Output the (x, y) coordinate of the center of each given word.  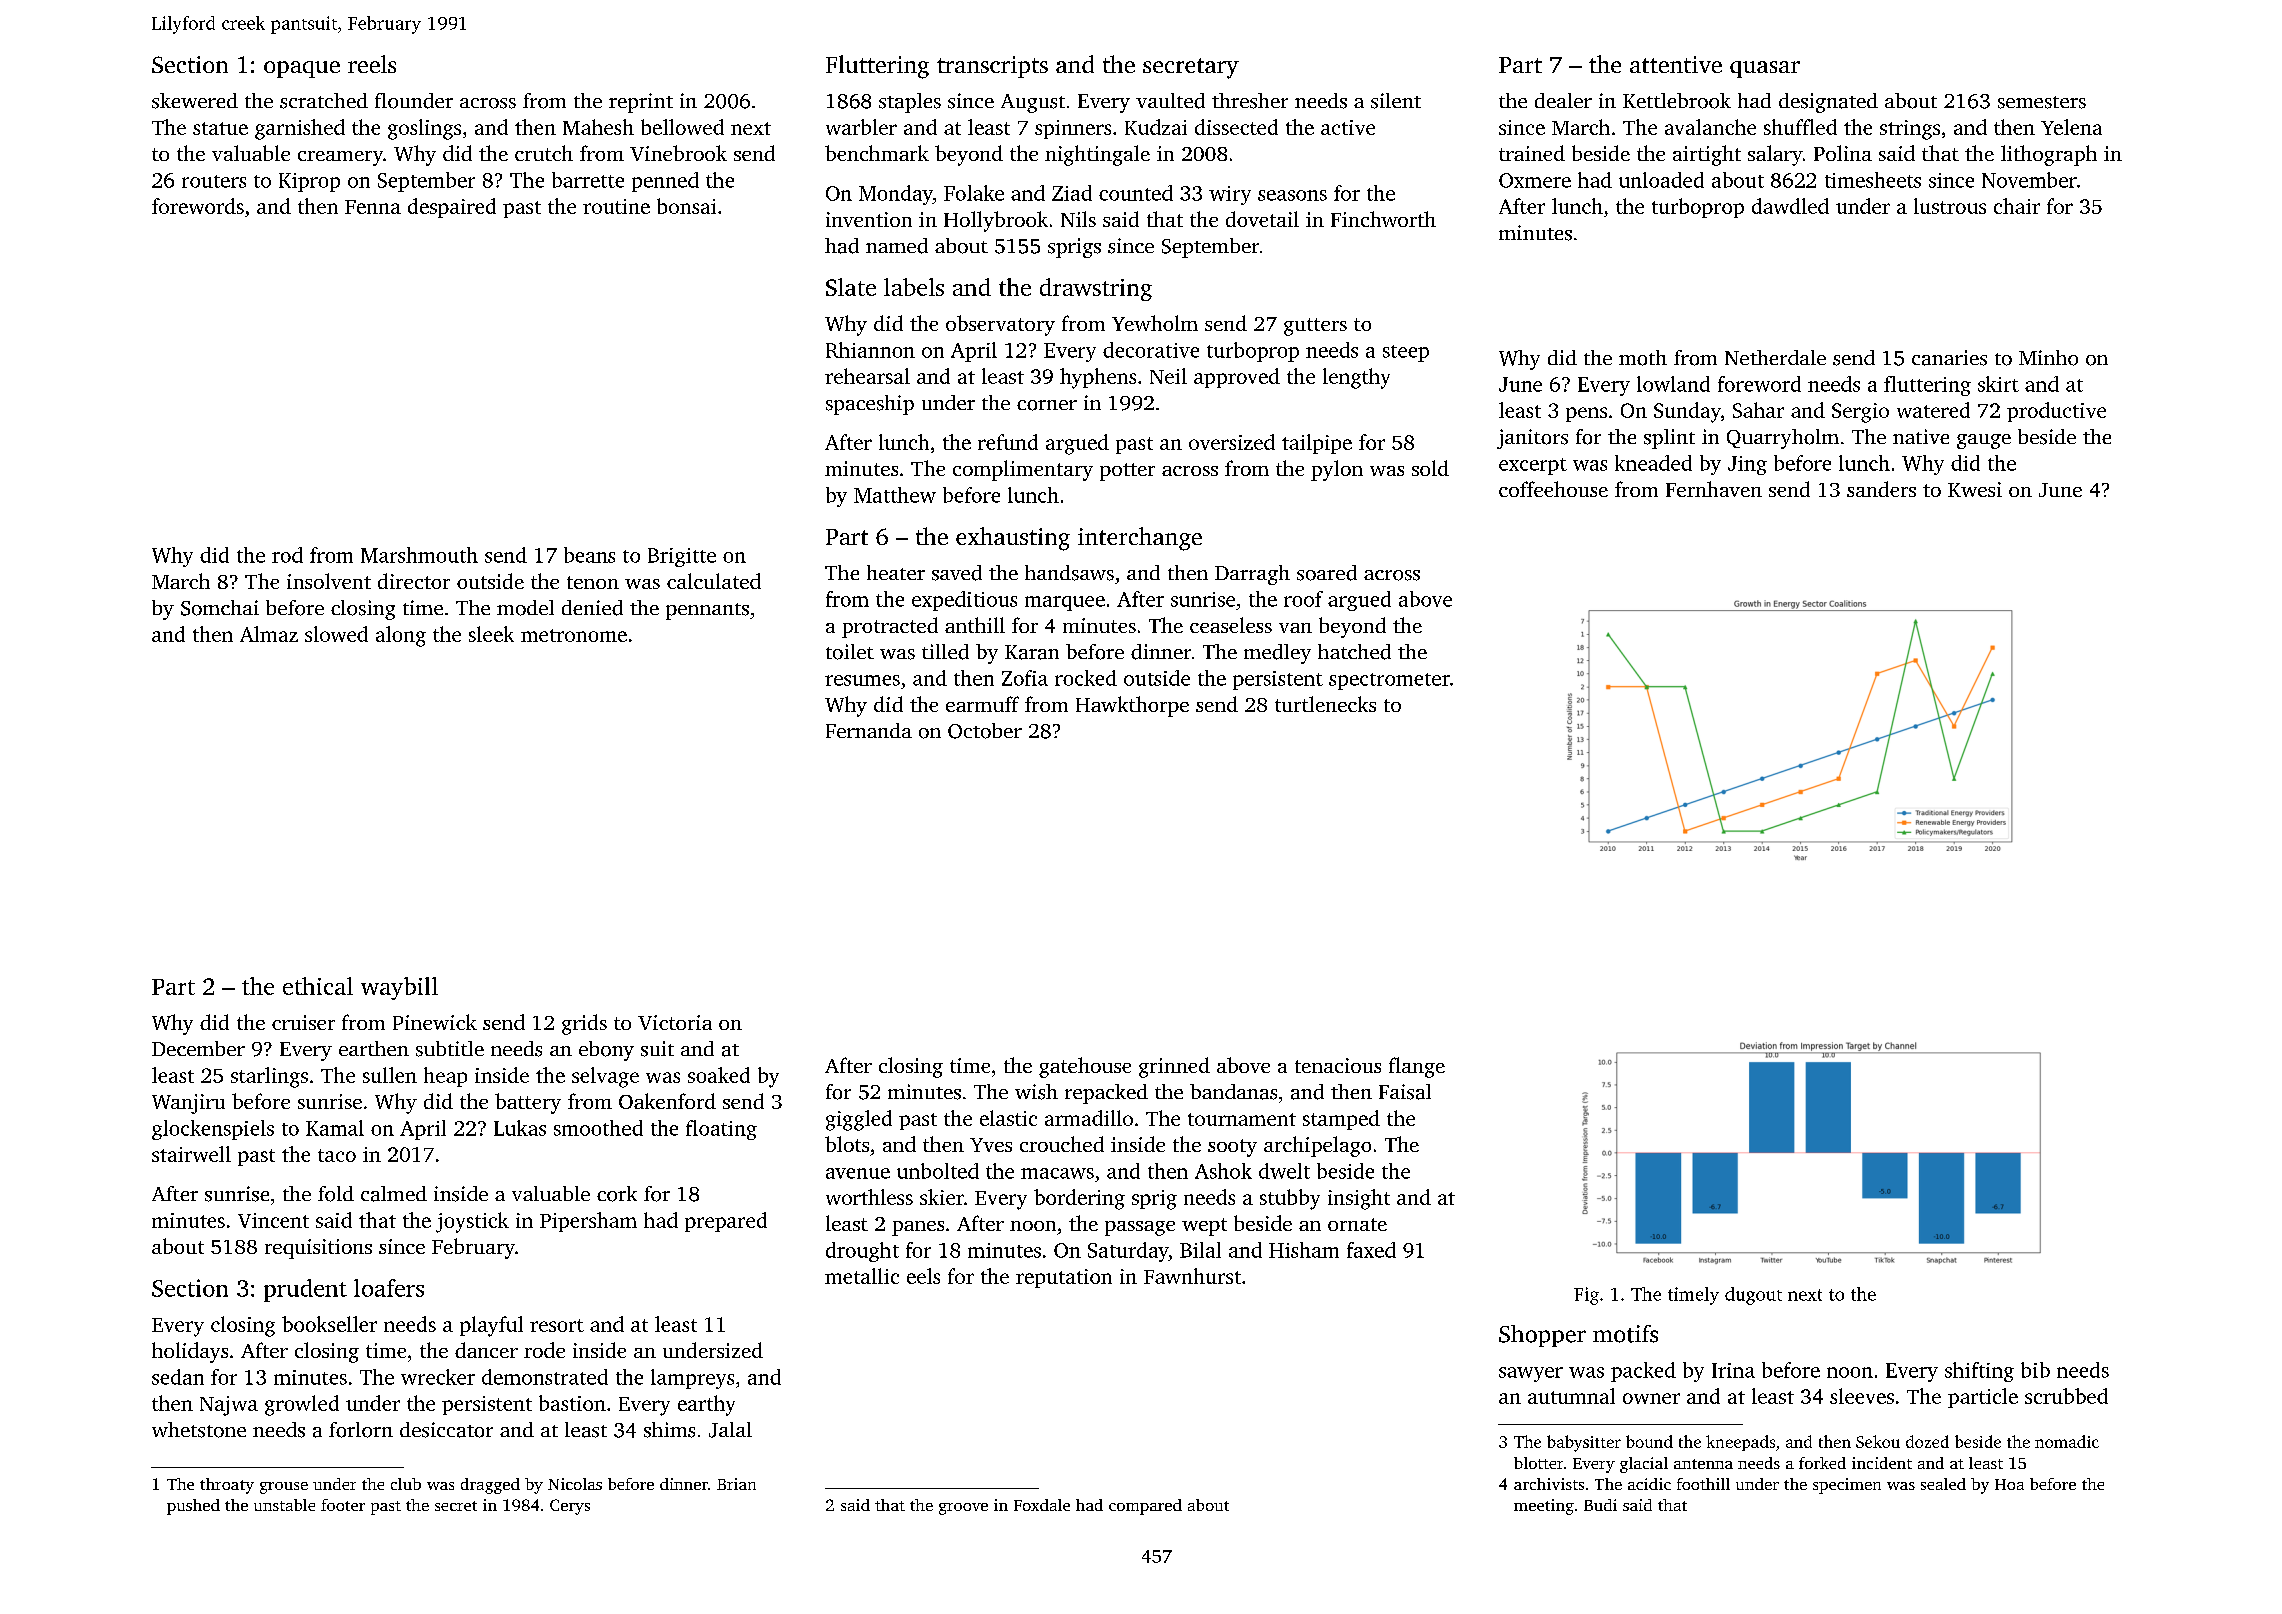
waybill (399, 988)
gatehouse (1085, 1067)
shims (669, 1430)
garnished (300, 129)
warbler (861, 127)
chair (2017, 206)
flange (1417, 1067)
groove (963, 1509)
